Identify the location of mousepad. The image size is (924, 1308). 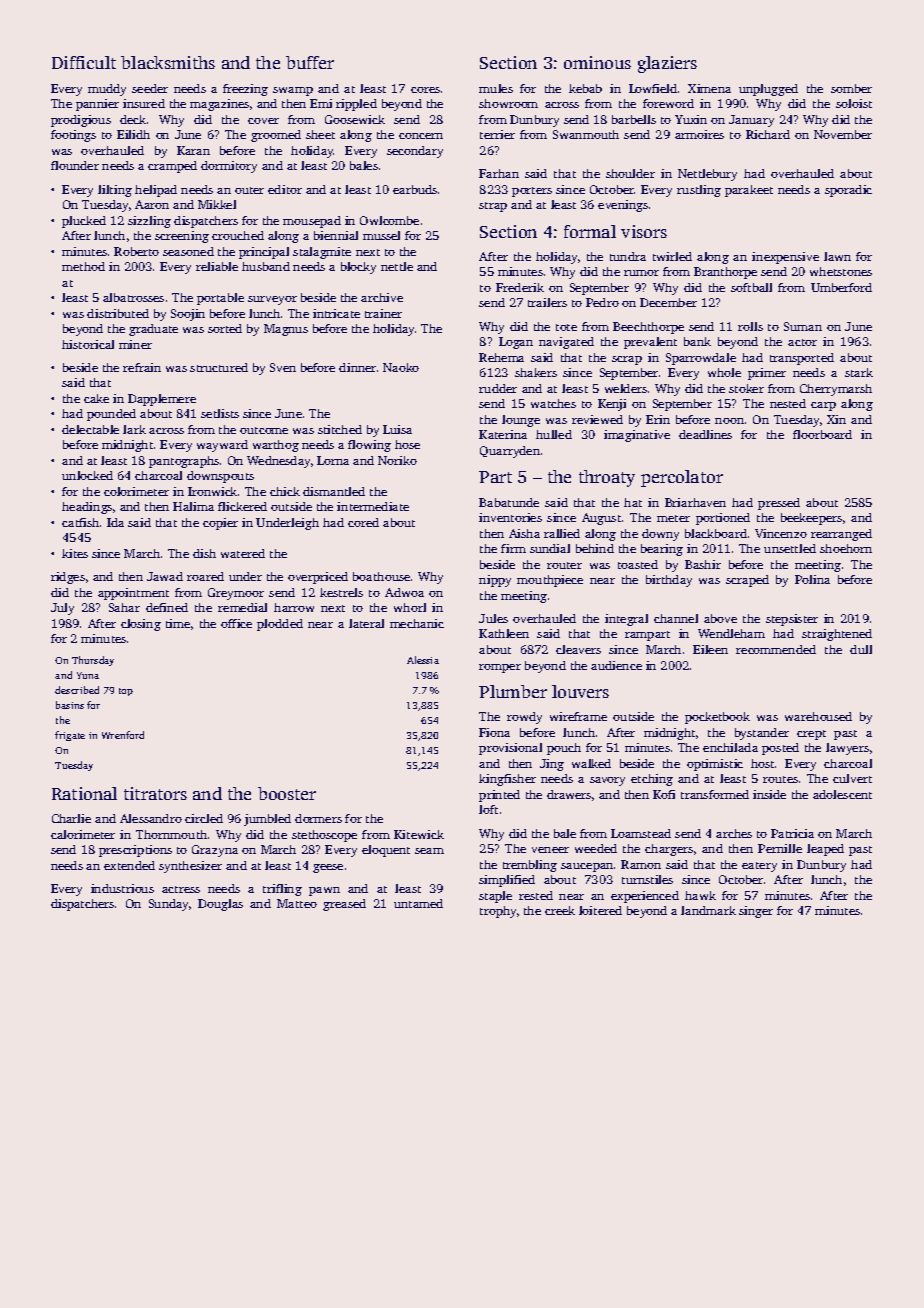
(312, 222).
